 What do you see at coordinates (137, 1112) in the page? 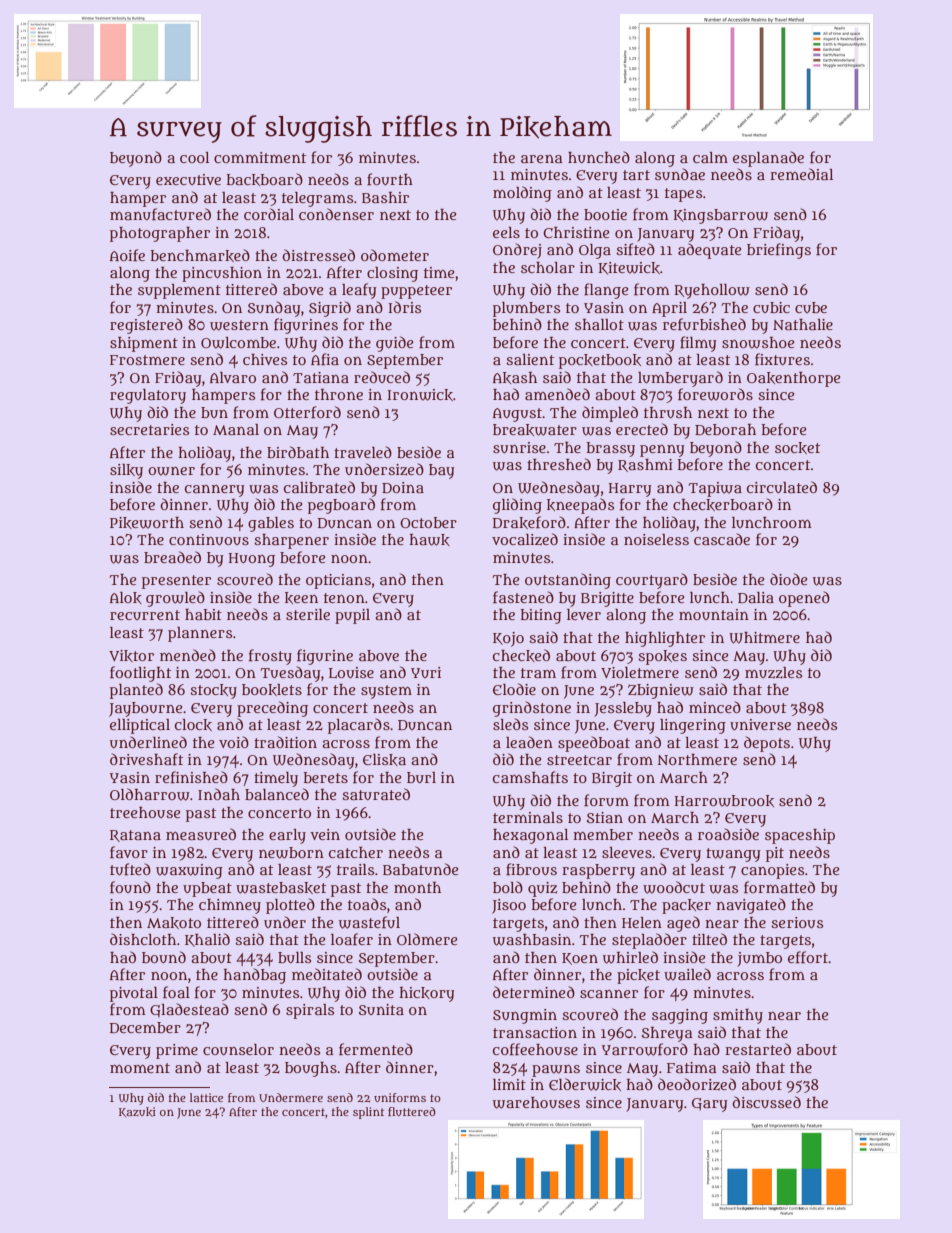
I see `Kazuki` at bounding box center [137, 1112].
